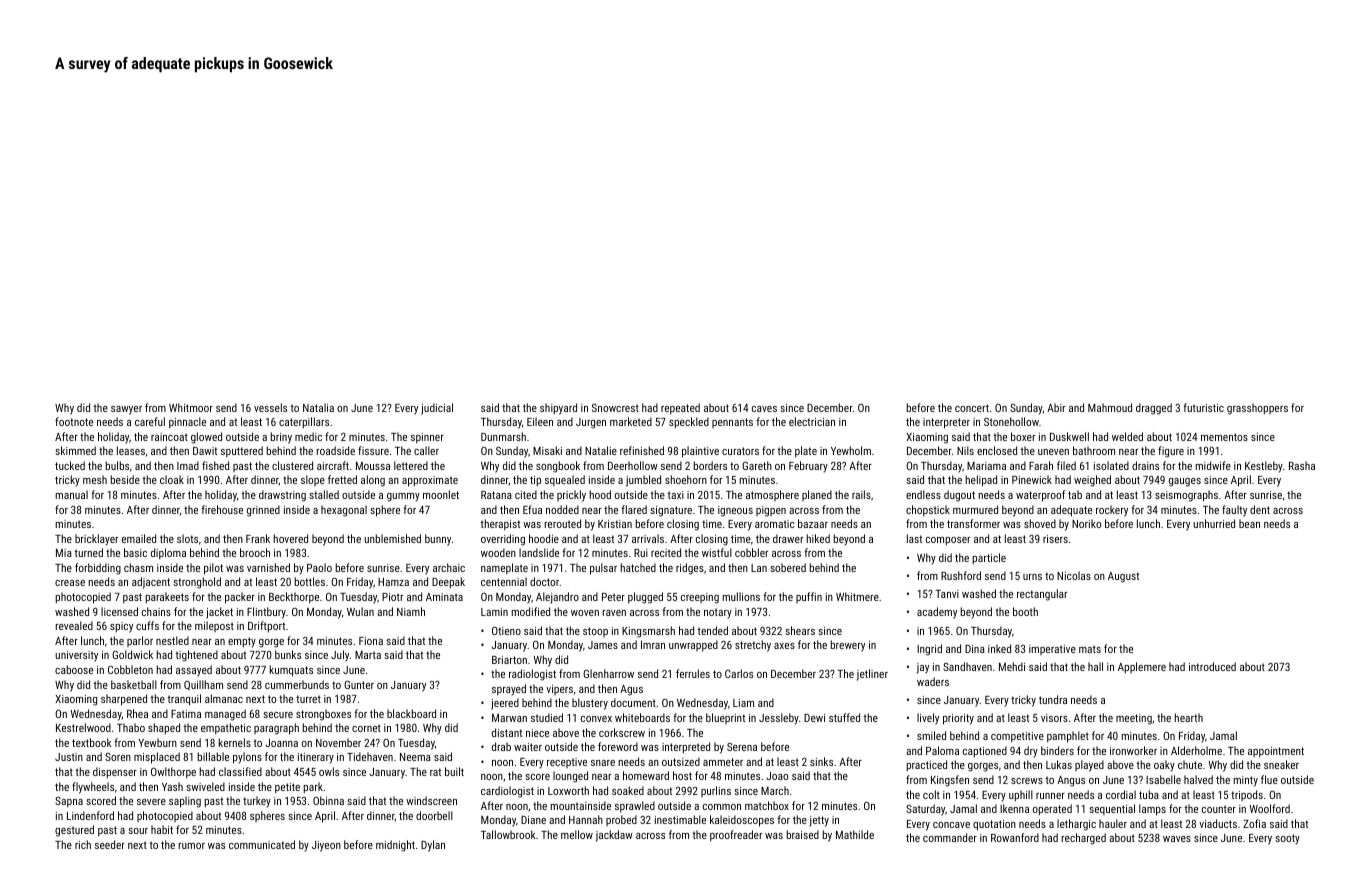 The height and width of the screenshot is (887, 1372). I want to click on chopstick, so click(928, 510).
